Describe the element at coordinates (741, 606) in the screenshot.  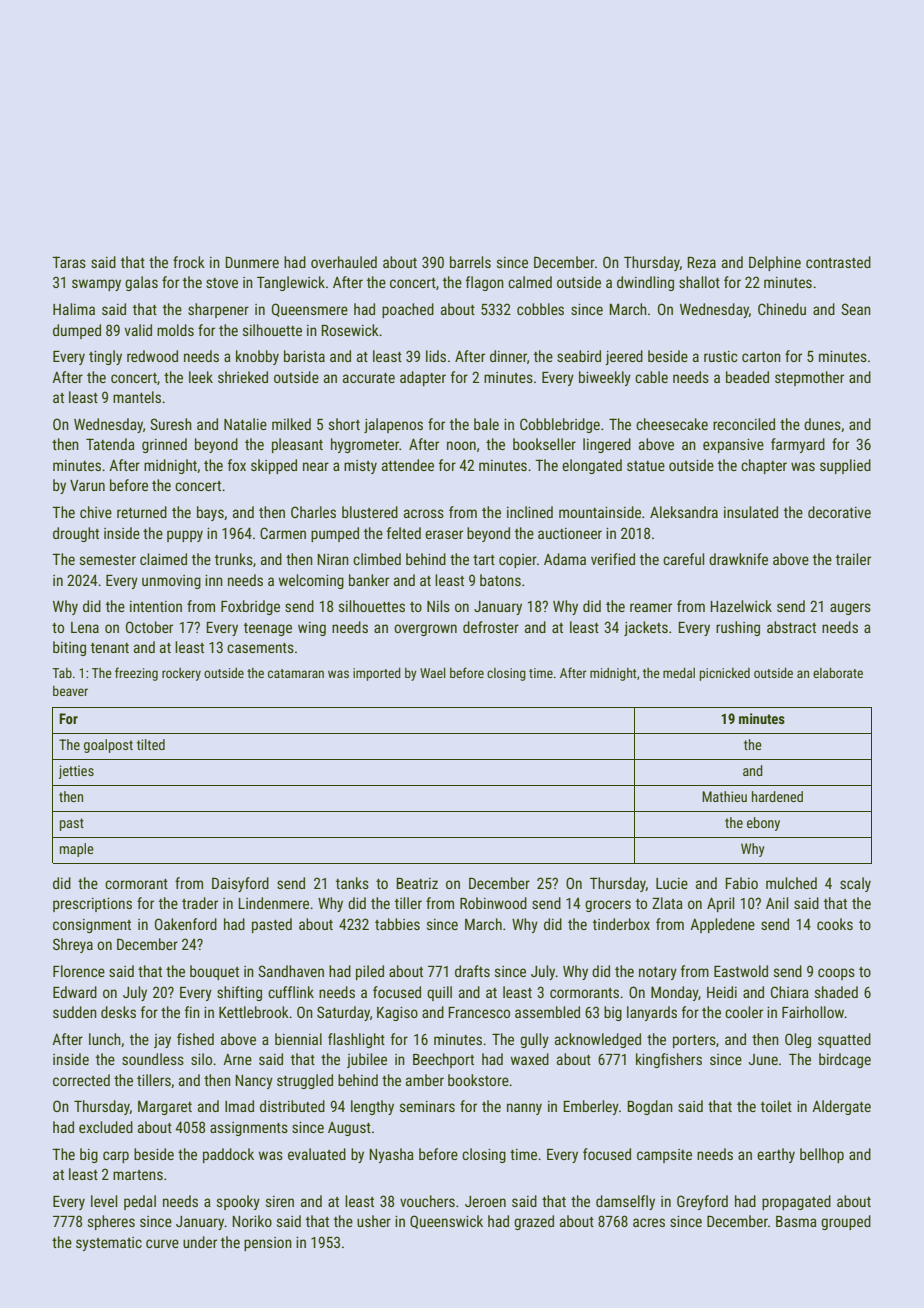
I see `Hazelwick` at that location.
